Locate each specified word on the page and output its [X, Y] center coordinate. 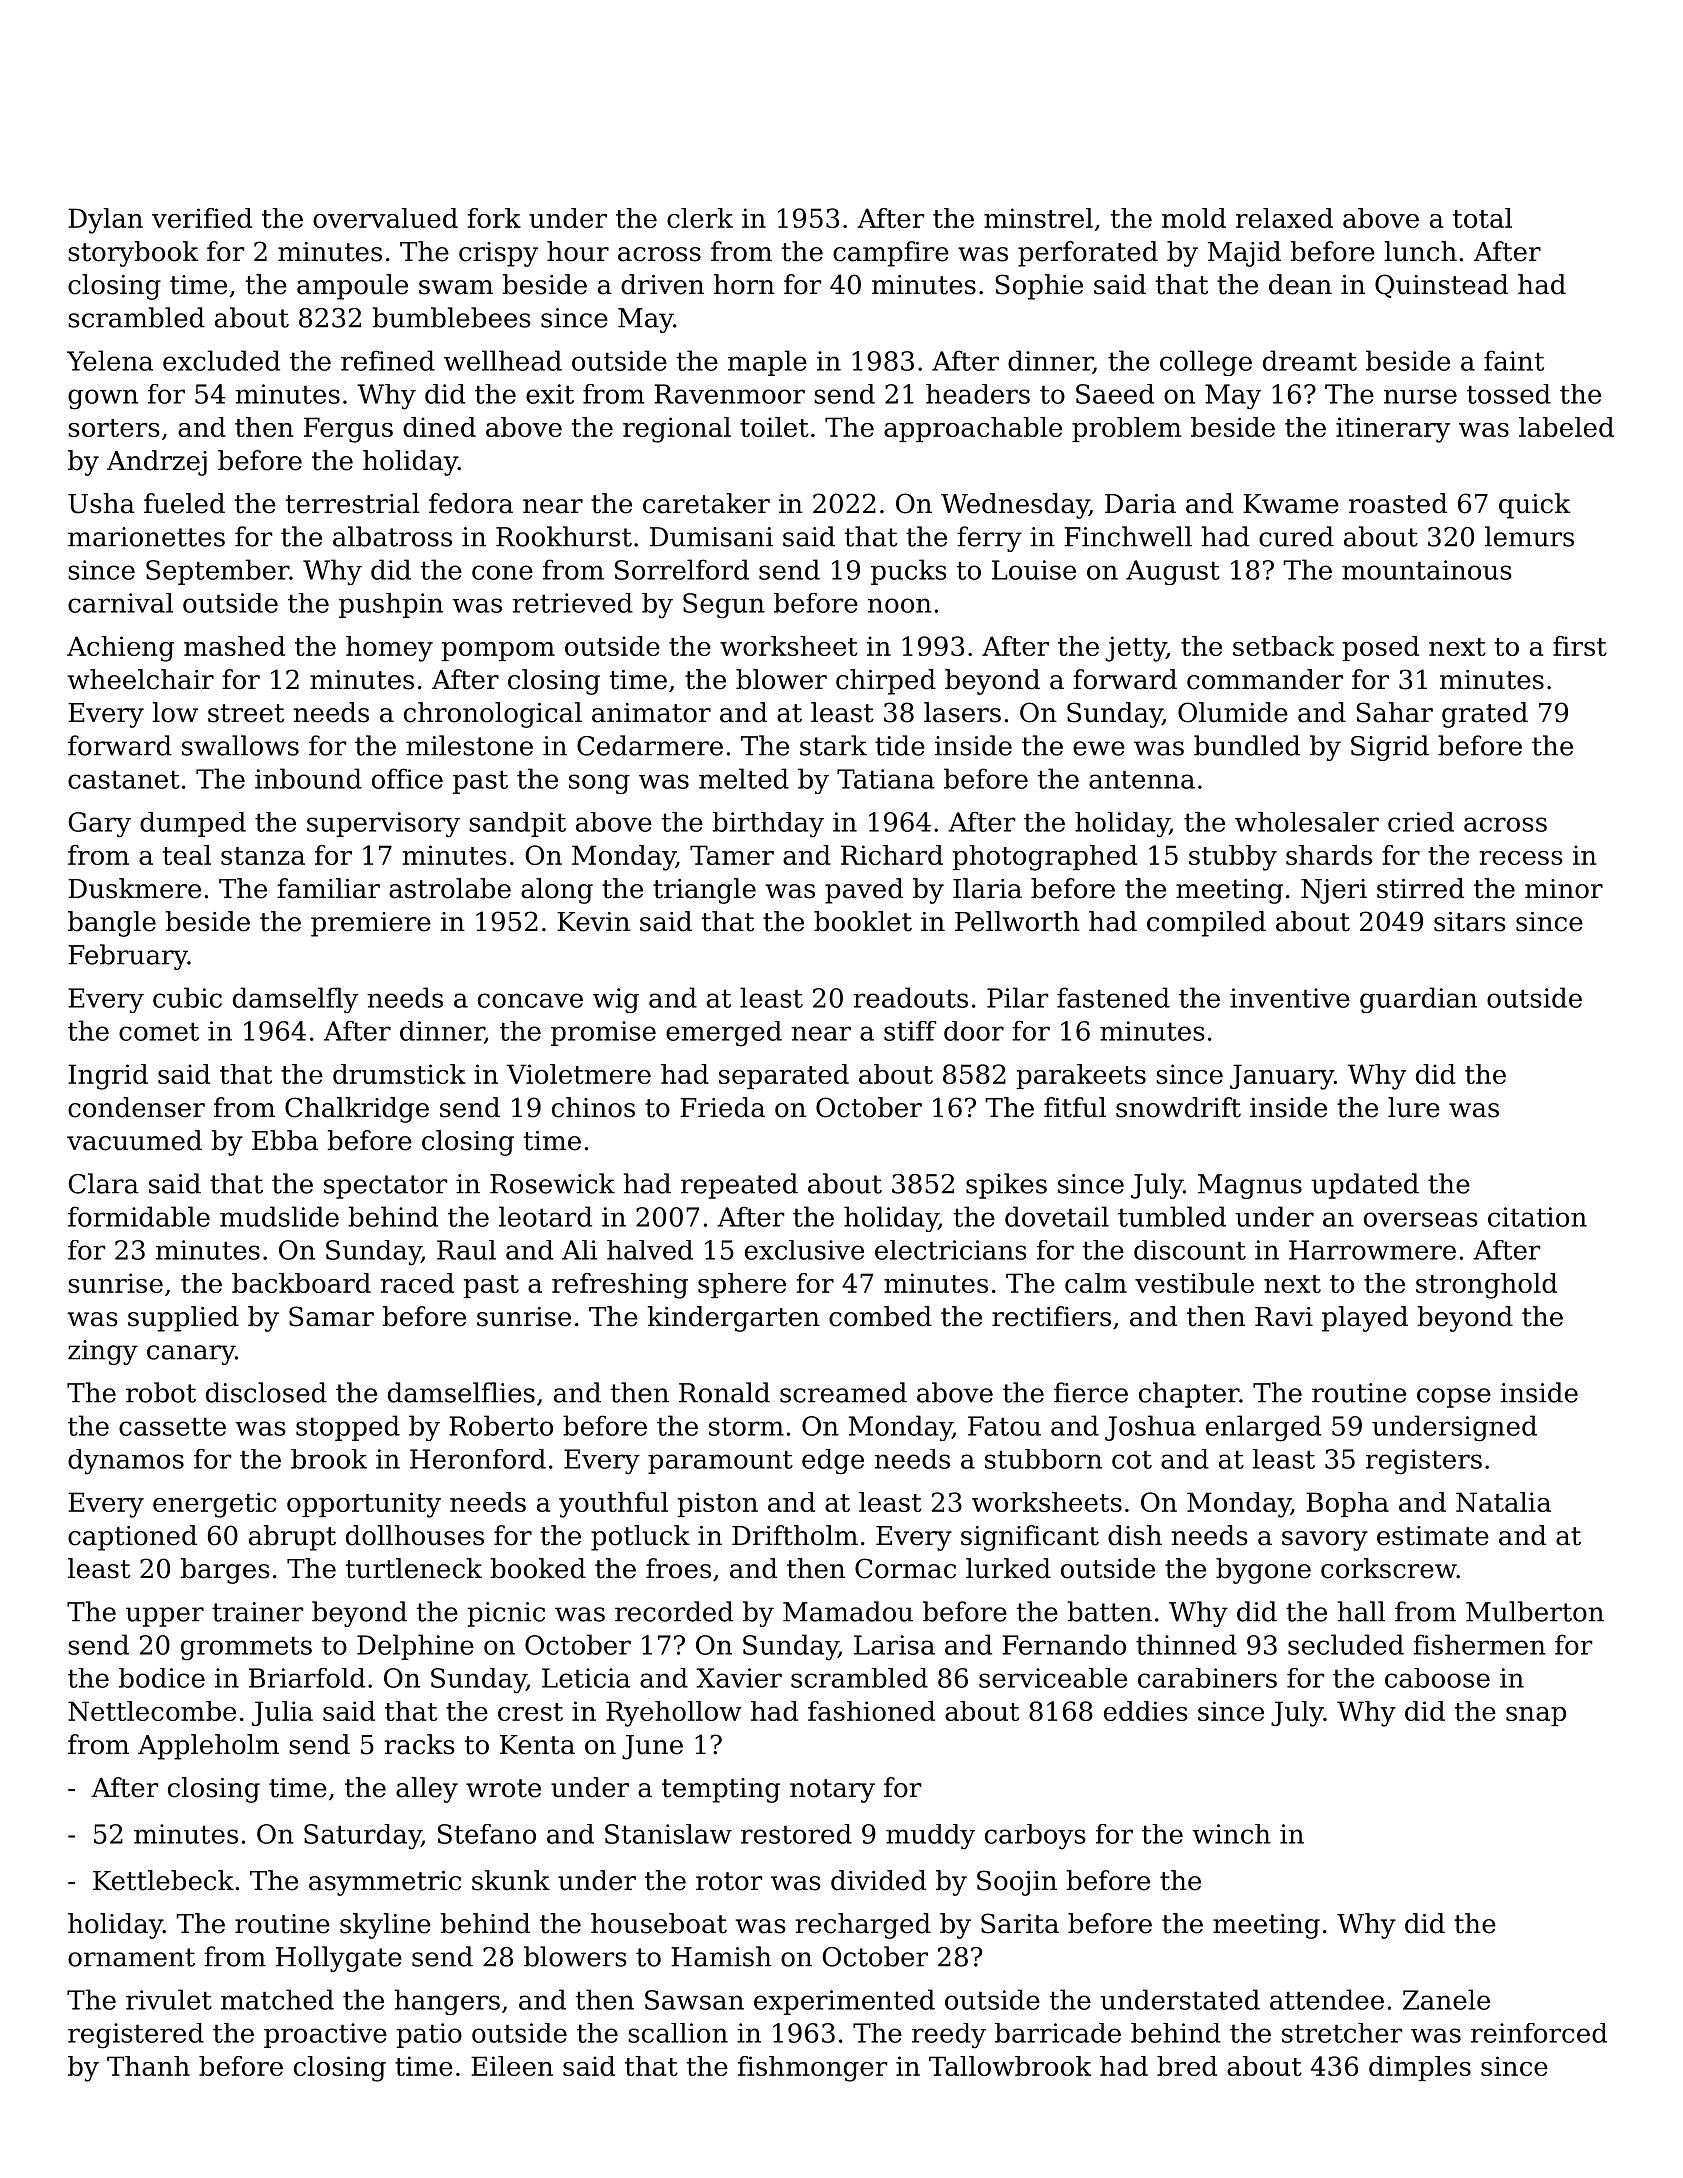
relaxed [1284, 218]
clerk [700, 218]
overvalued [385, 218]
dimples [1420, 2068]
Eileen [512, 2066]
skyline [385, 1926]
